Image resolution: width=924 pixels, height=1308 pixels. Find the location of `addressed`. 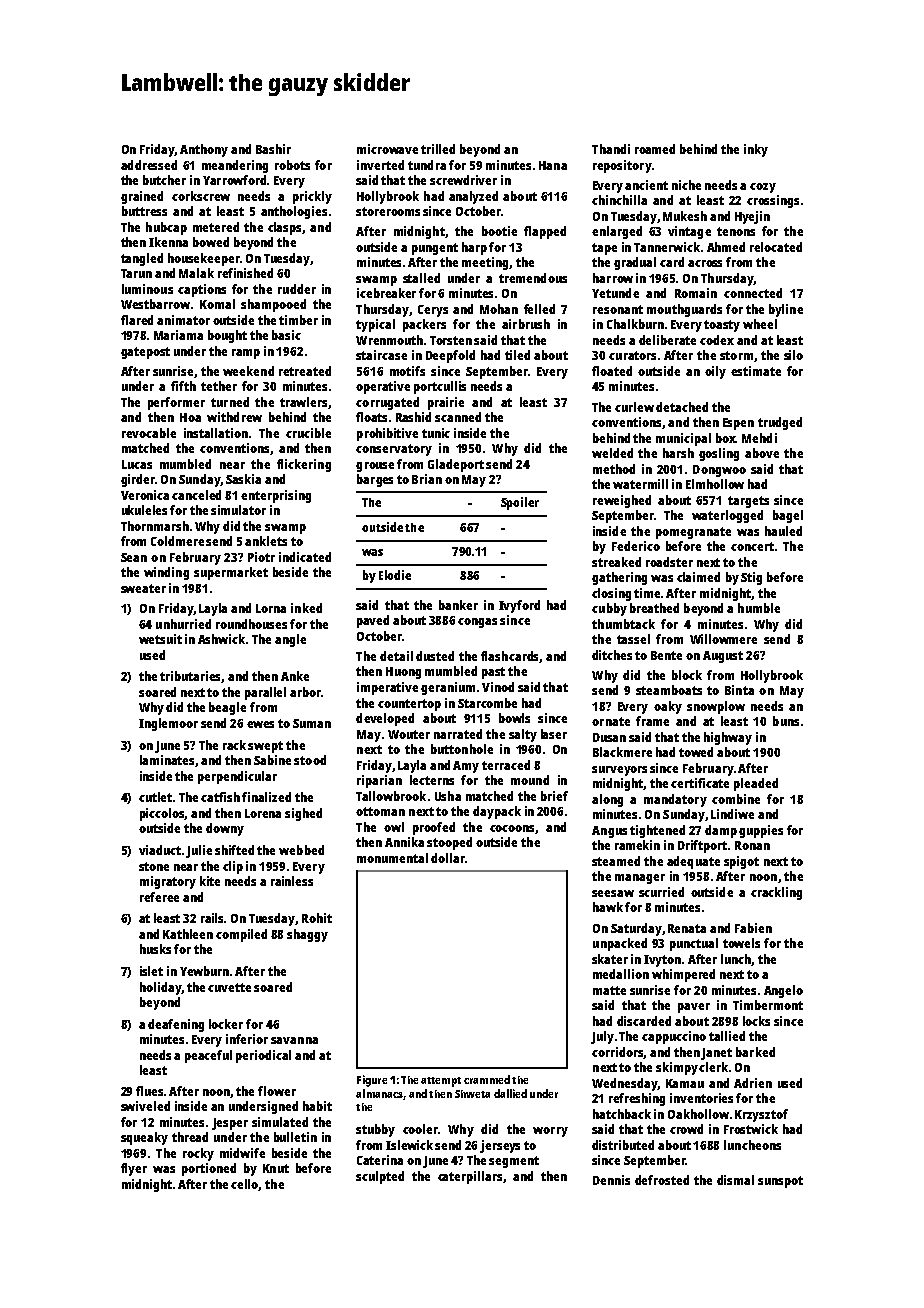

addressed is located at coordinates (149, 165).
